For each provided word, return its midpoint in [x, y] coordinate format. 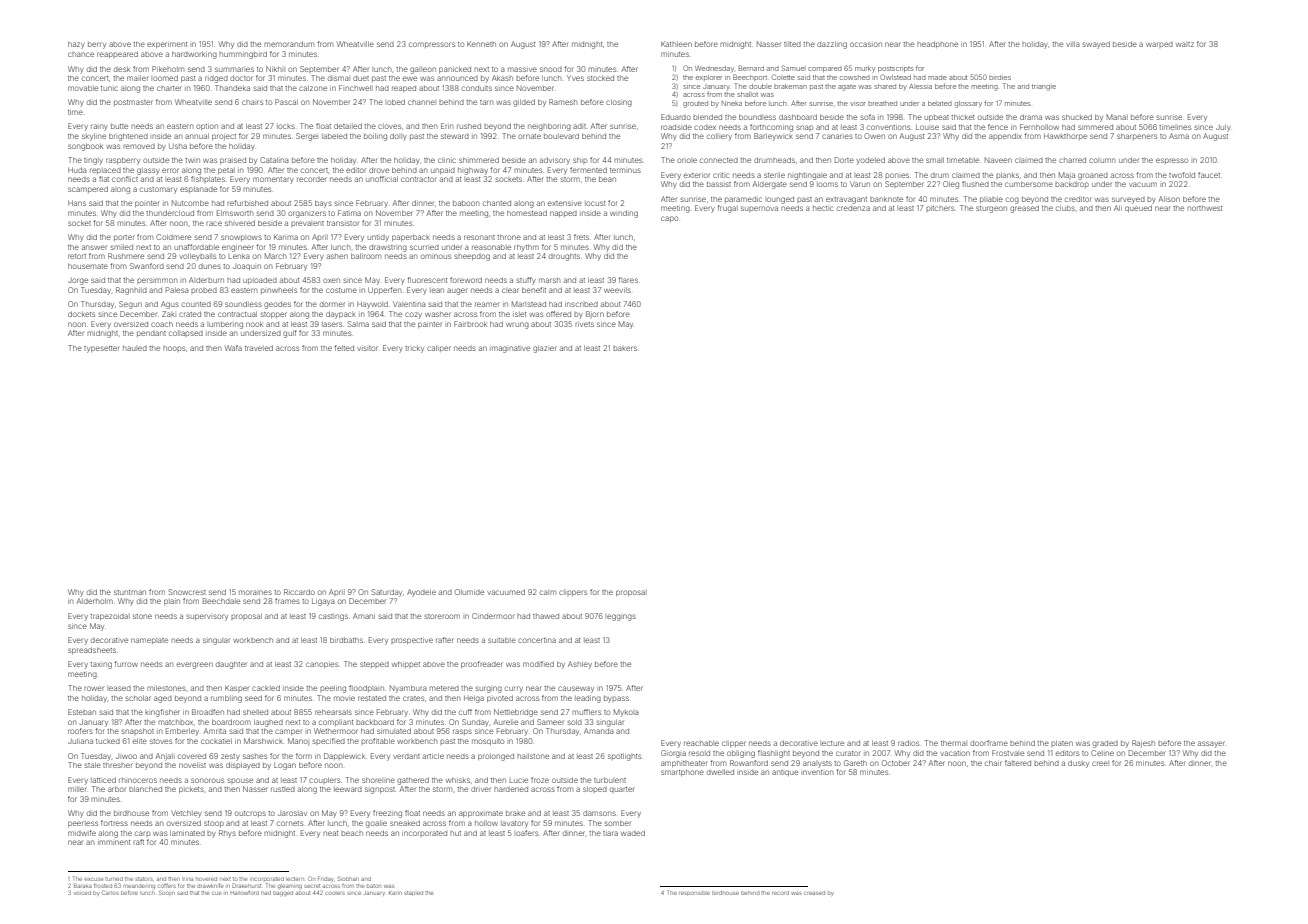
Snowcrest [187, 592]
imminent [114, 842]
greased [1024, 209]
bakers [625, 348]
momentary [273, 180]
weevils [617, 290]
